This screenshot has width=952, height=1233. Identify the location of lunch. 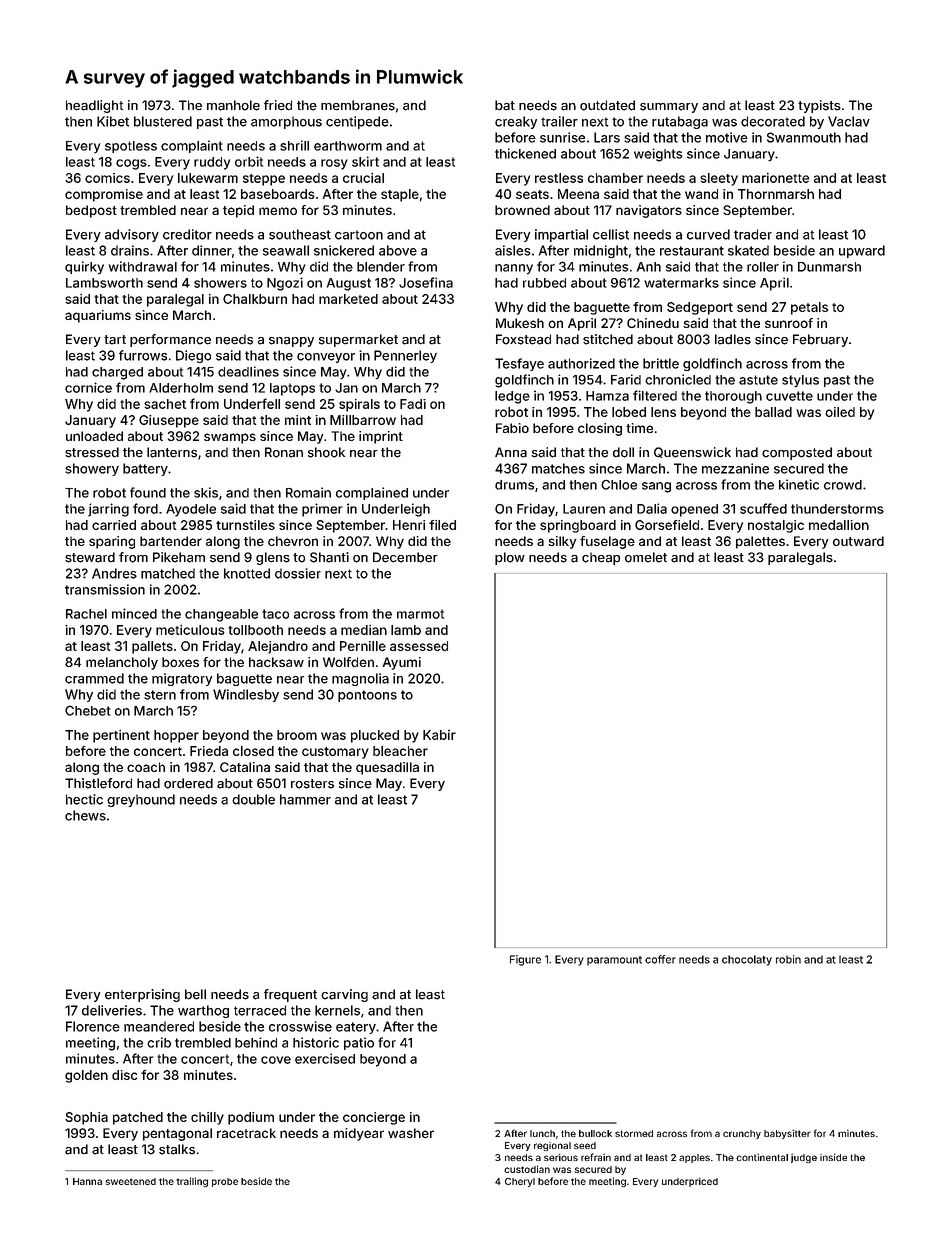
(542, 1133).
